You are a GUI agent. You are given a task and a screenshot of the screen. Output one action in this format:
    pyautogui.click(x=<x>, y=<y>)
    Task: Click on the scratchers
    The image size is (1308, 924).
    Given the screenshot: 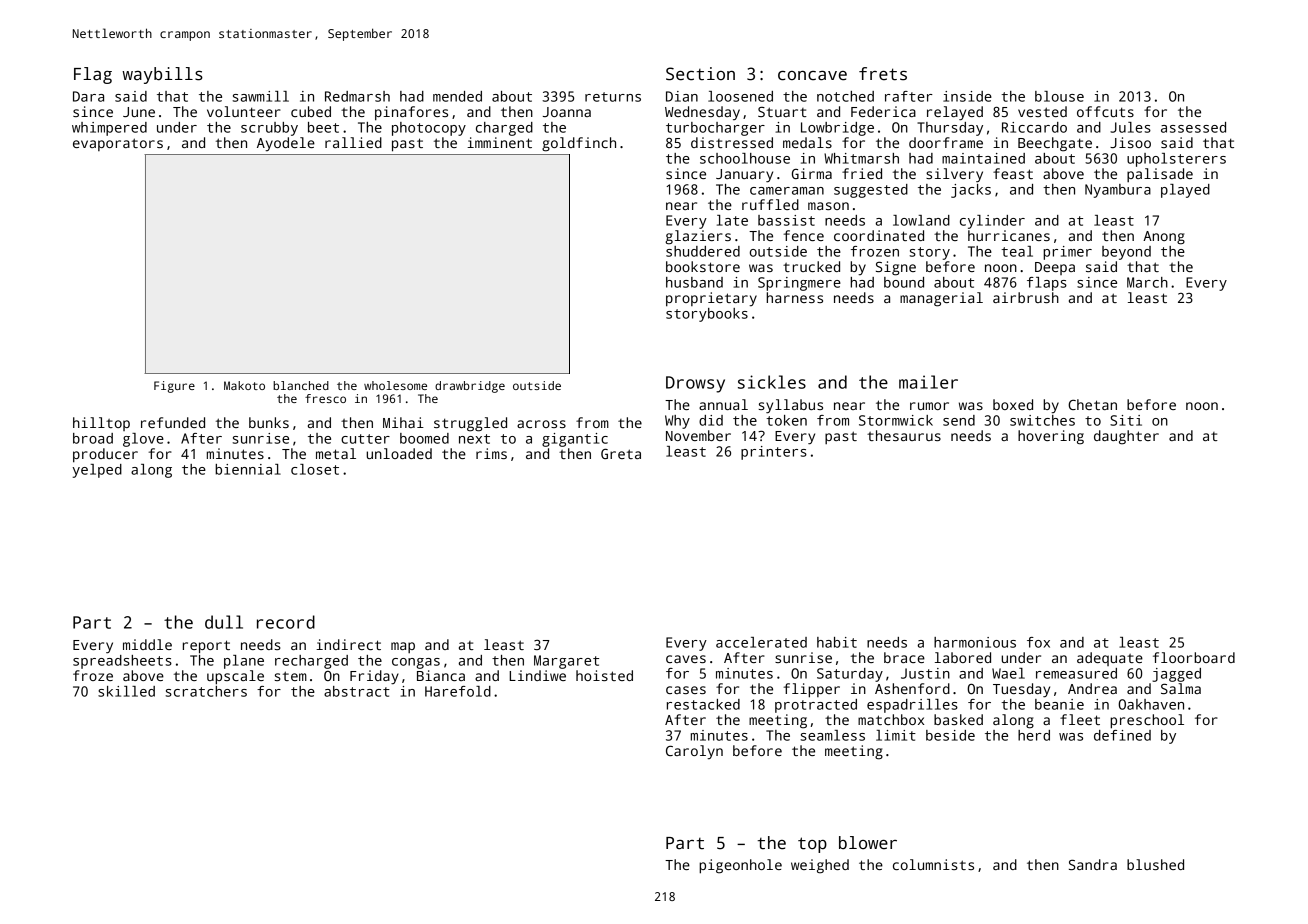 What is the action you would take?
    pyautogui.click(x=206, y=691)
